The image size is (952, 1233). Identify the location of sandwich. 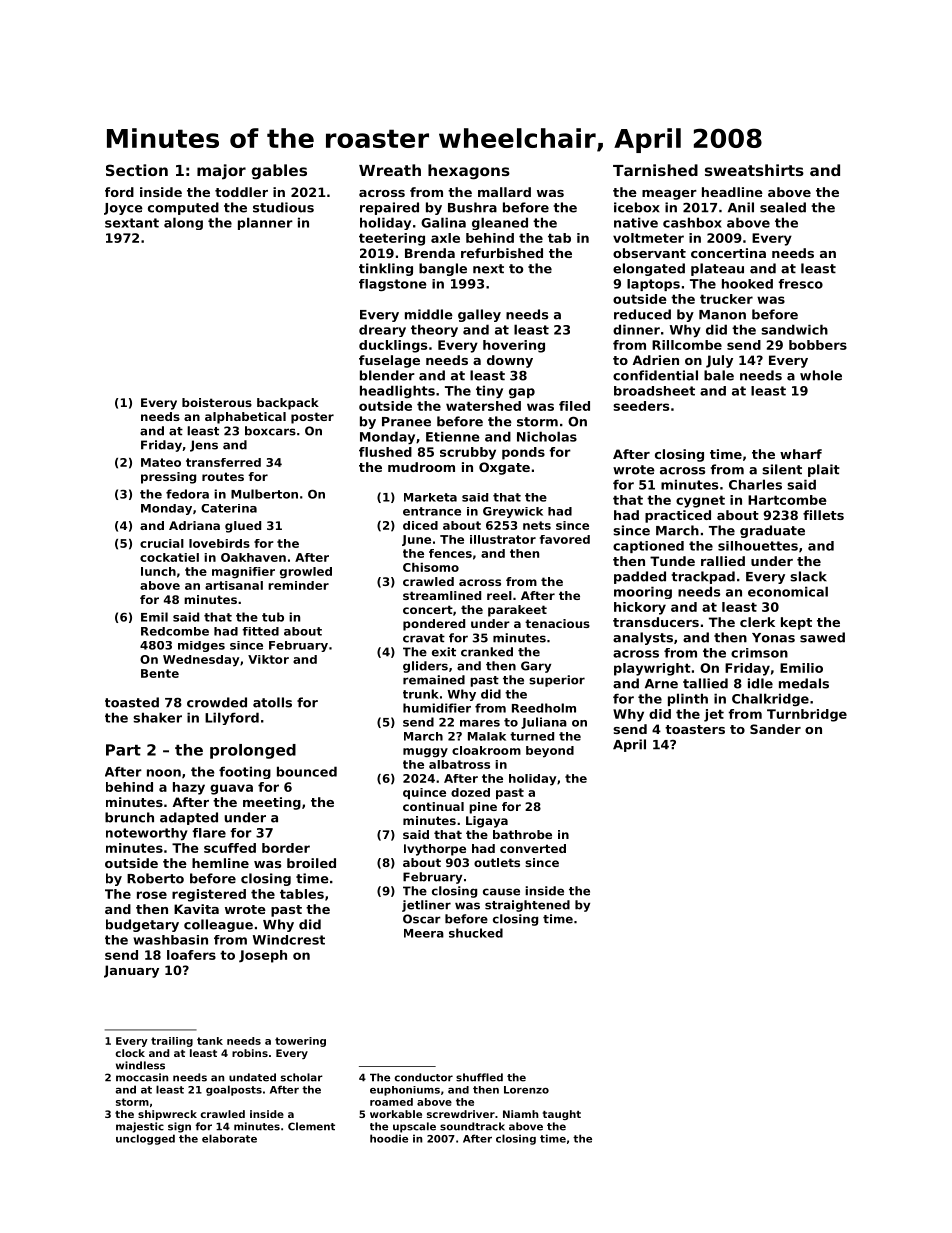
(794, 329).
